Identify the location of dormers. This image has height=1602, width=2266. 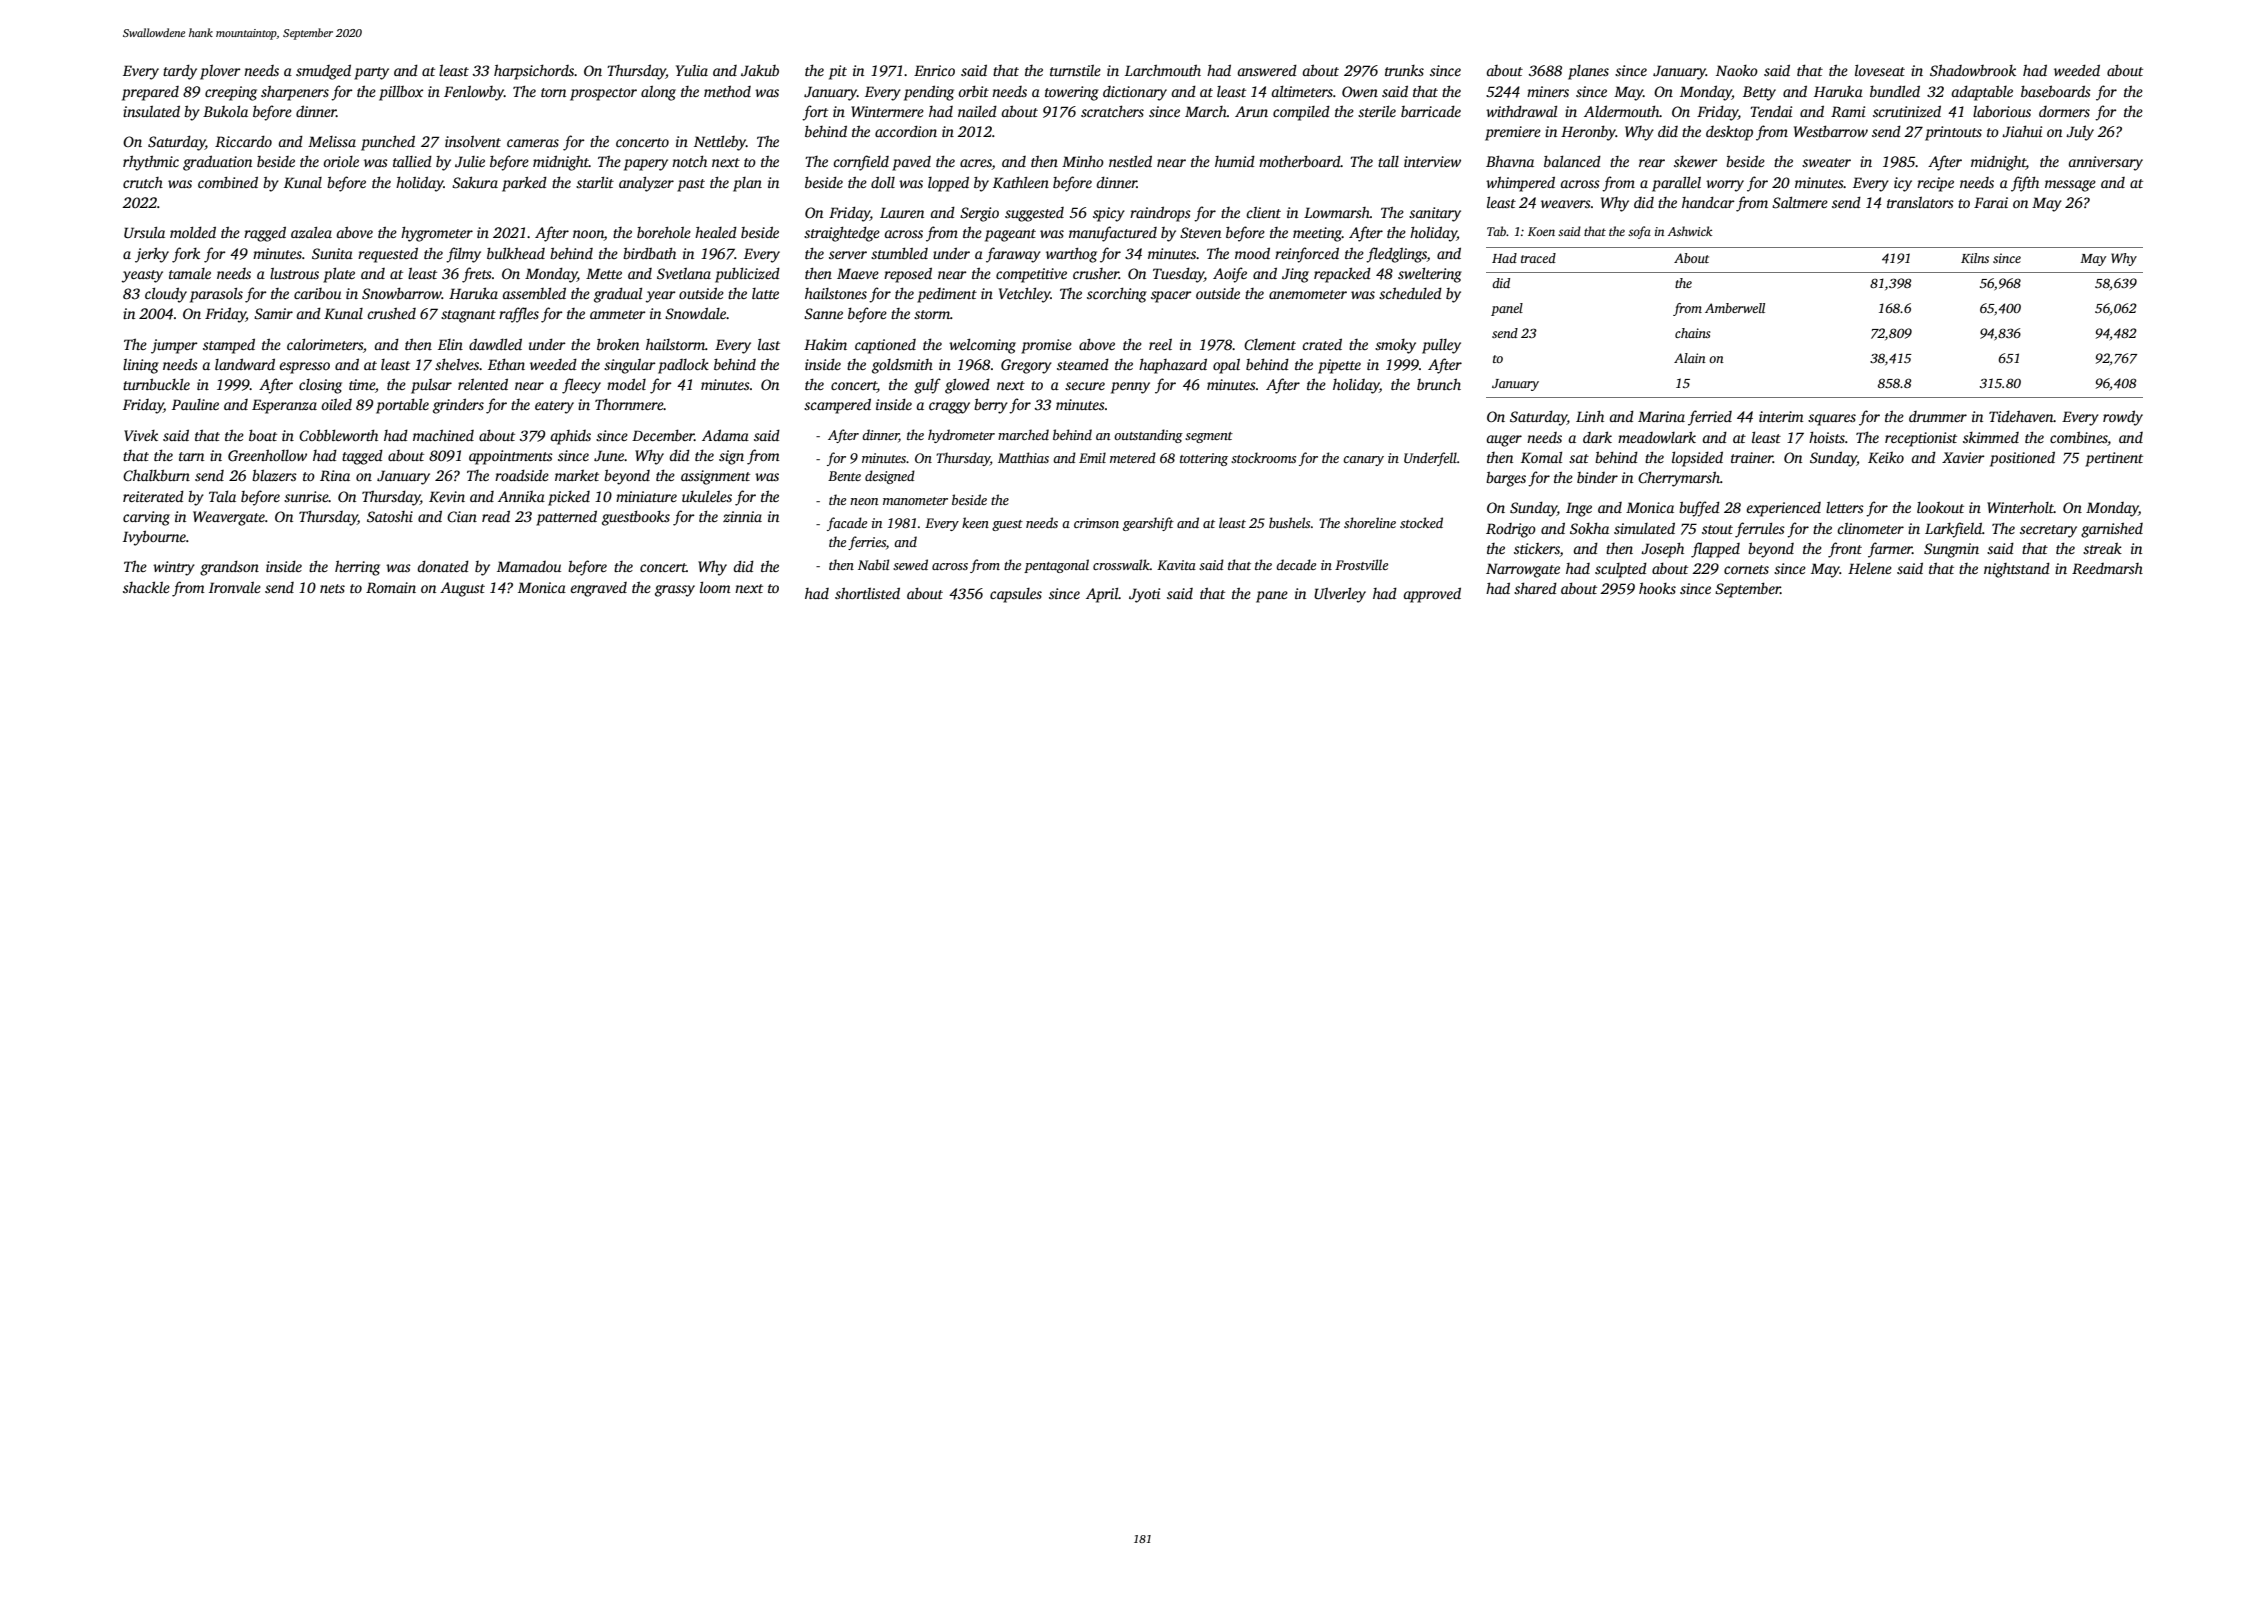
(2064, 111).
